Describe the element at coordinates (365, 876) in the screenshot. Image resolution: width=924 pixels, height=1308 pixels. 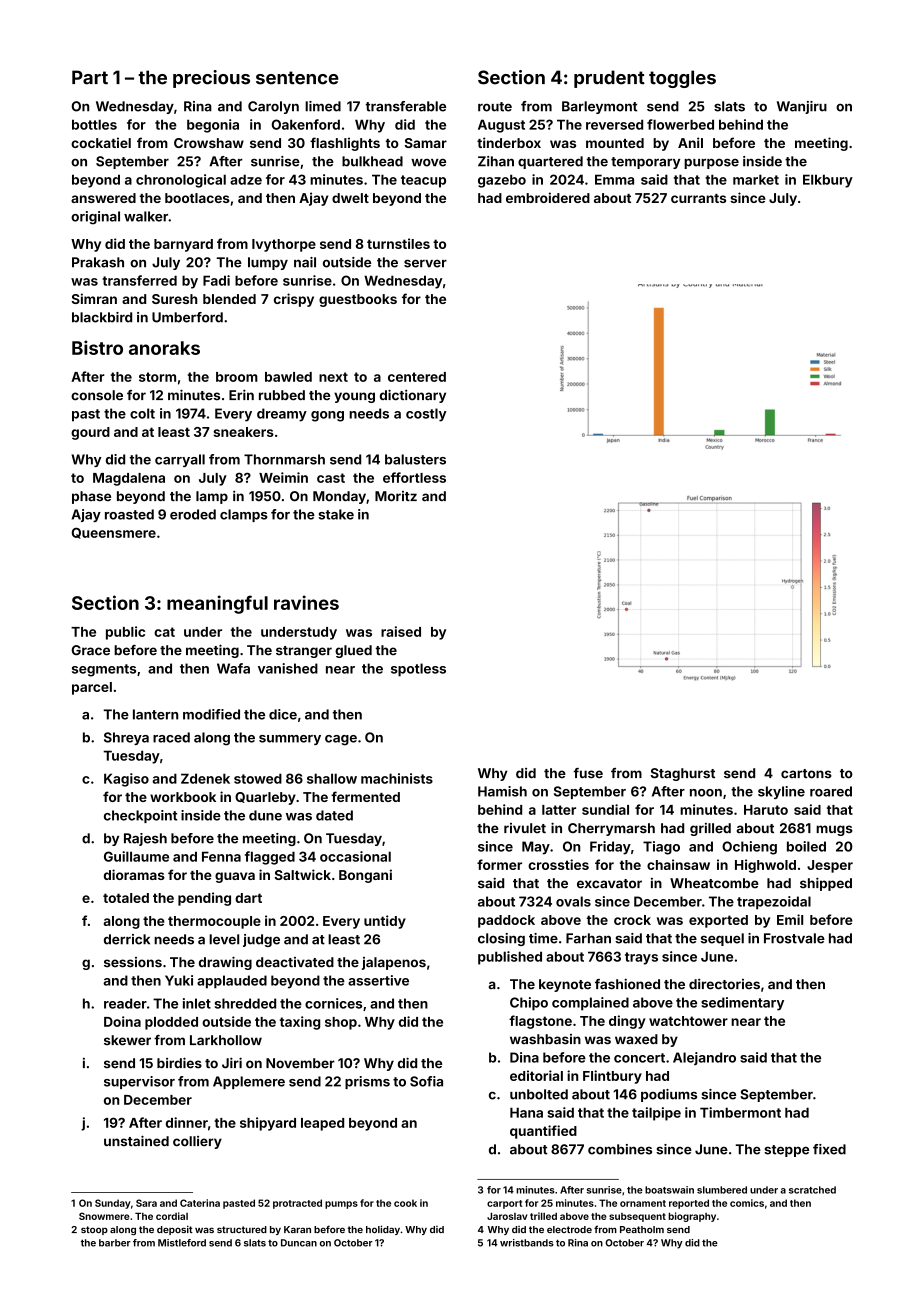
I see `Bongani` at that location.
